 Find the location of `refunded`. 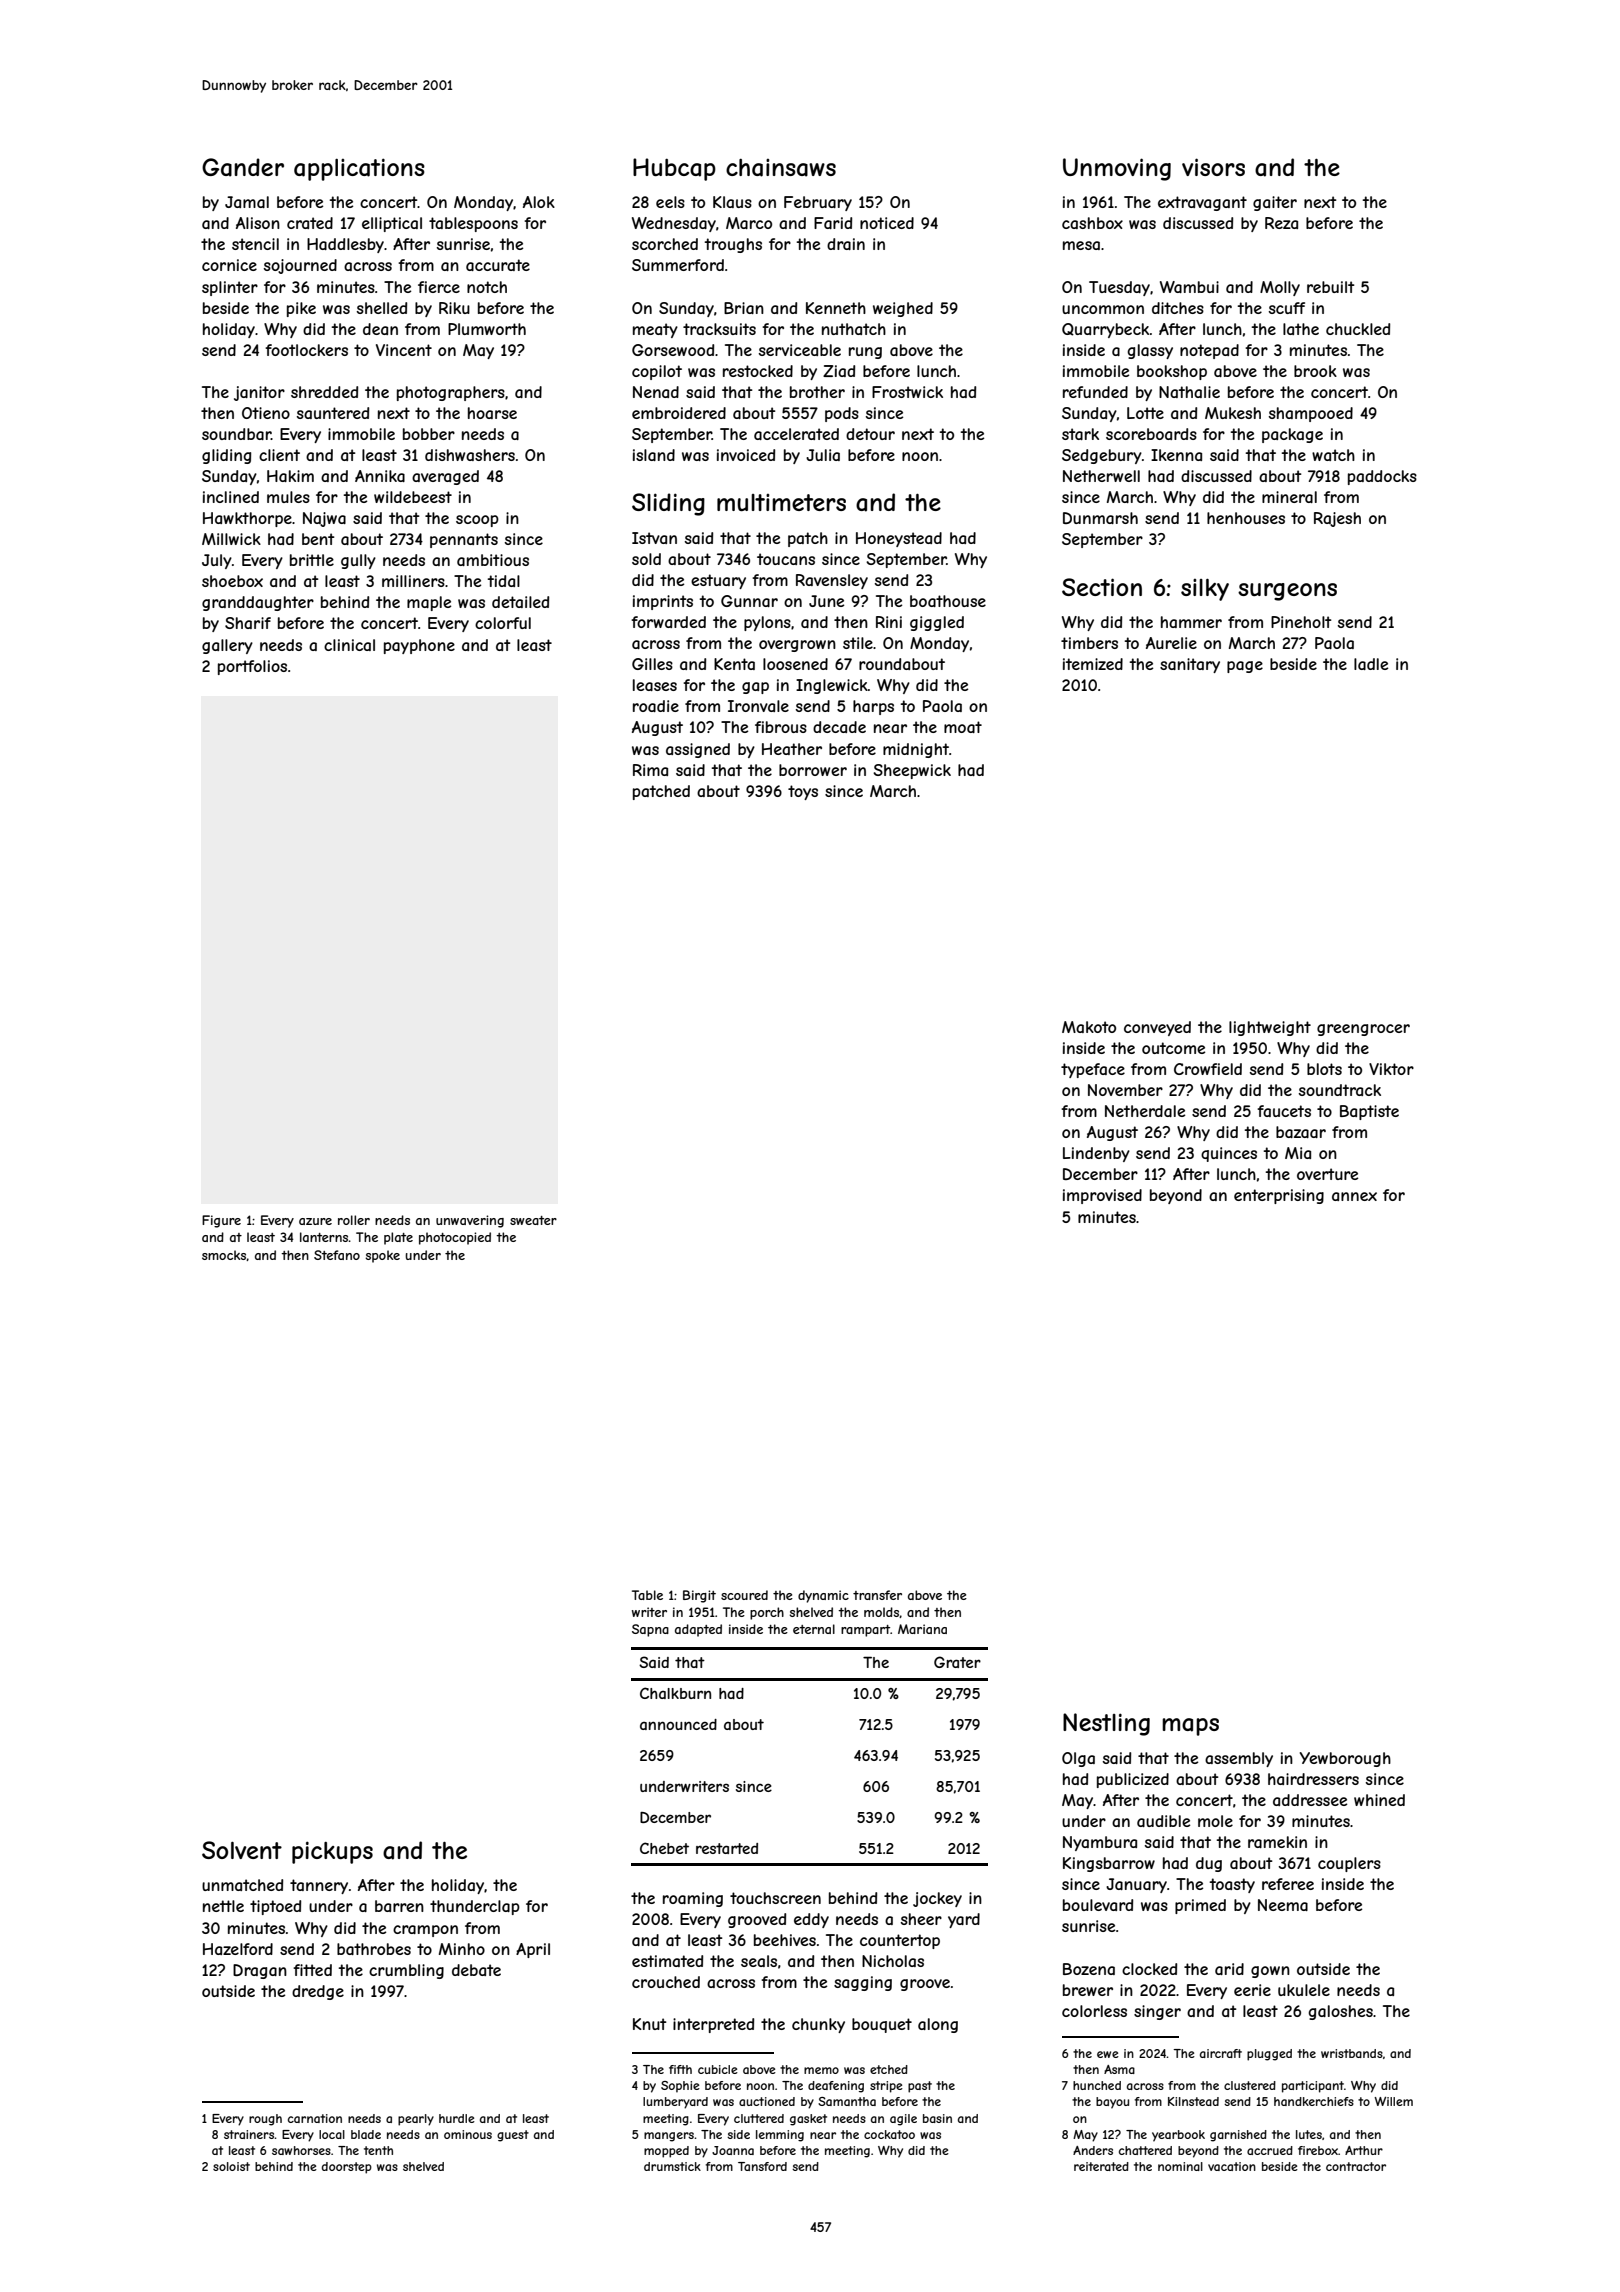

refunded is located at coordinates (1095, 392).
